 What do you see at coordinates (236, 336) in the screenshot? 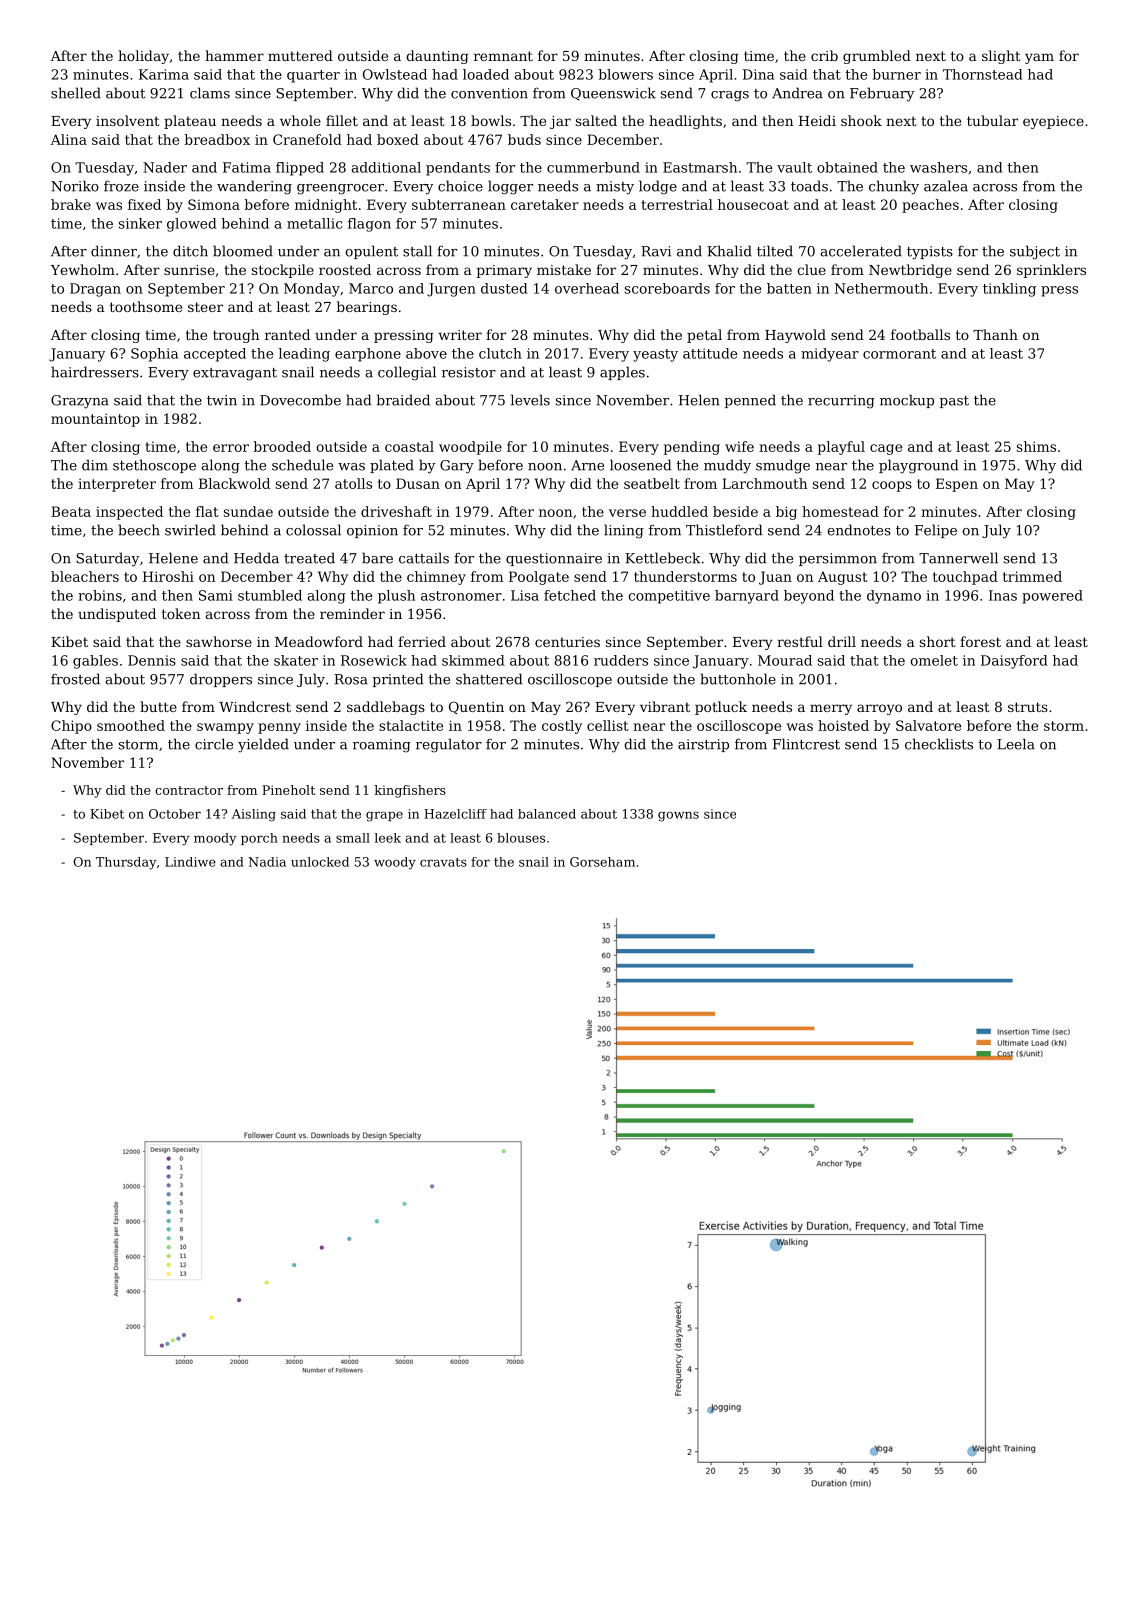
I see `trough` at bounding box center [236, 336].
